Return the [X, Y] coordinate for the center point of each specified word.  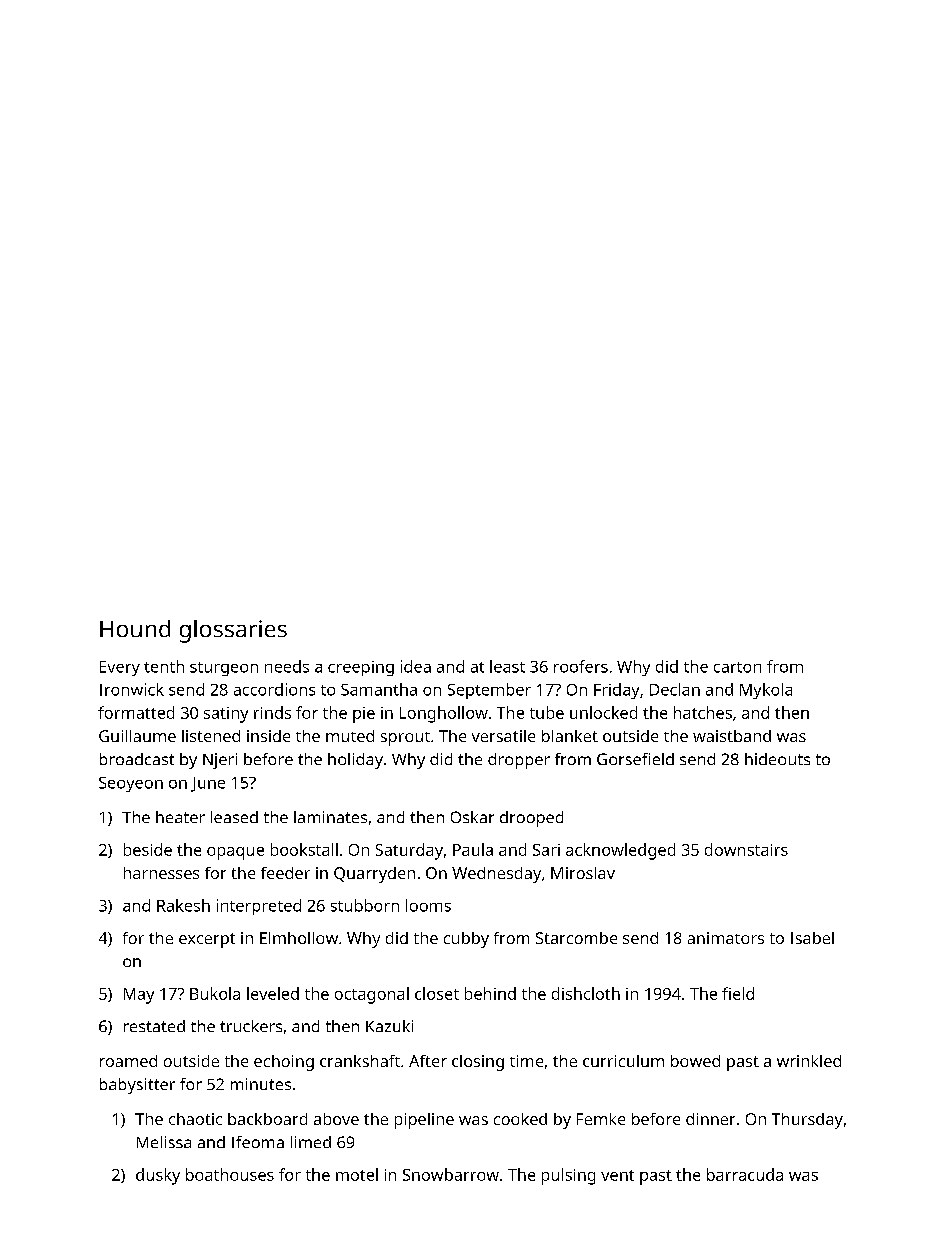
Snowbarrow [451, 1174]
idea [416, 666]
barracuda [745, 1174]
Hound [135, 628]
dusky [158, 1176]
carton [737, 667]
